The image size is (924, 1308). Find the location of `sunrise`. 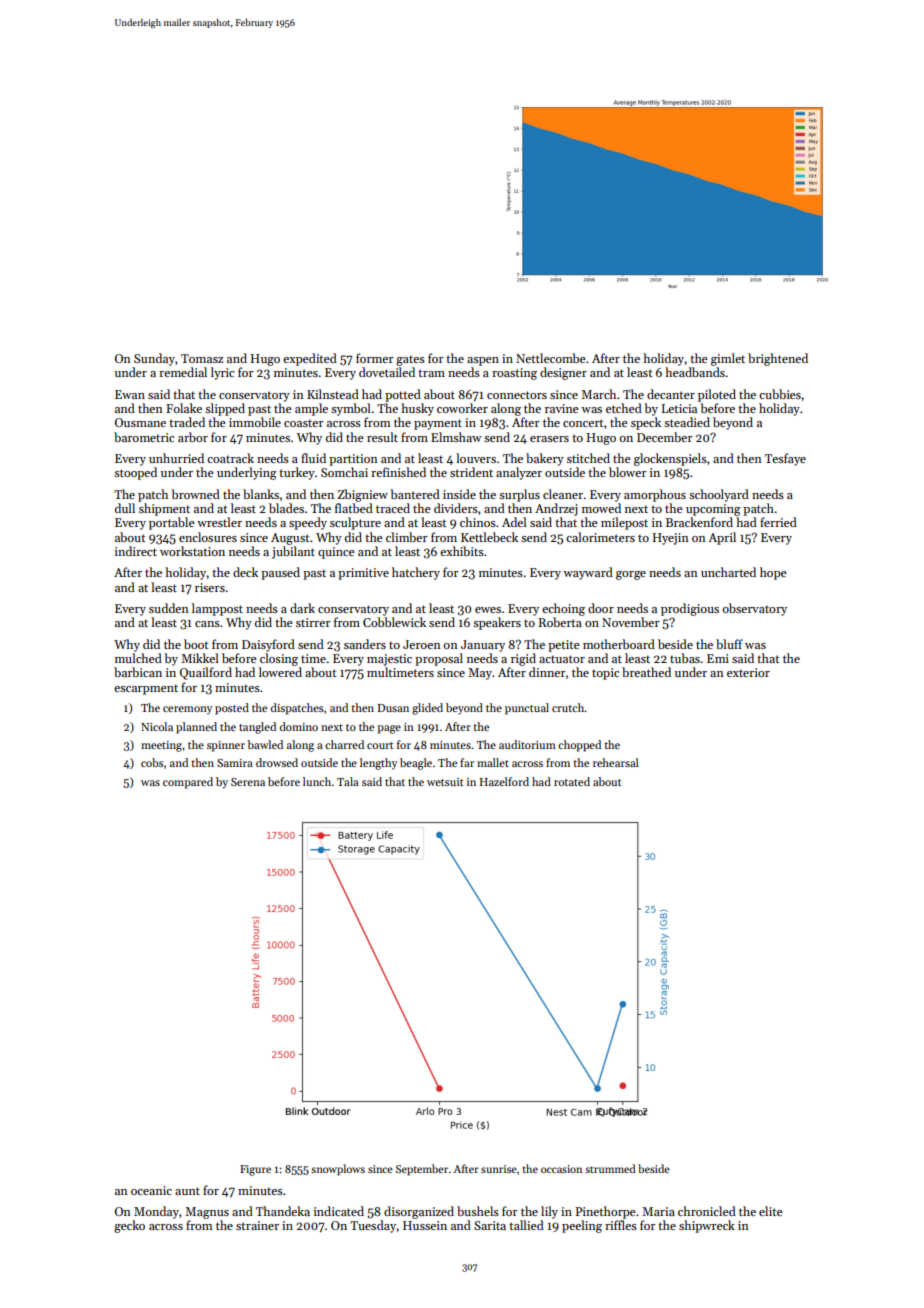

sunrise is located at coordinates (499, 1169).
